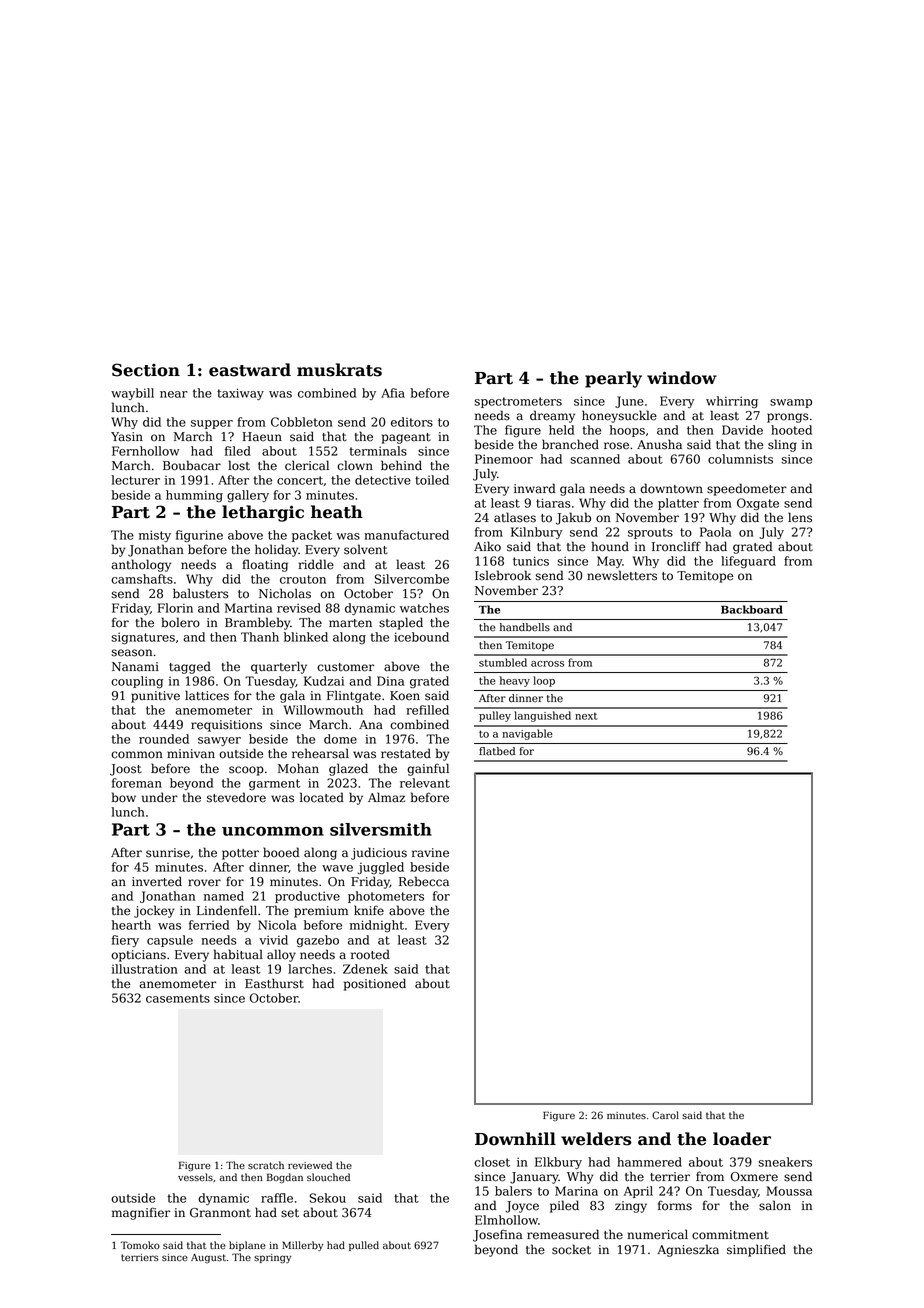  I want to click on Rebecca, so click(424, 881).
